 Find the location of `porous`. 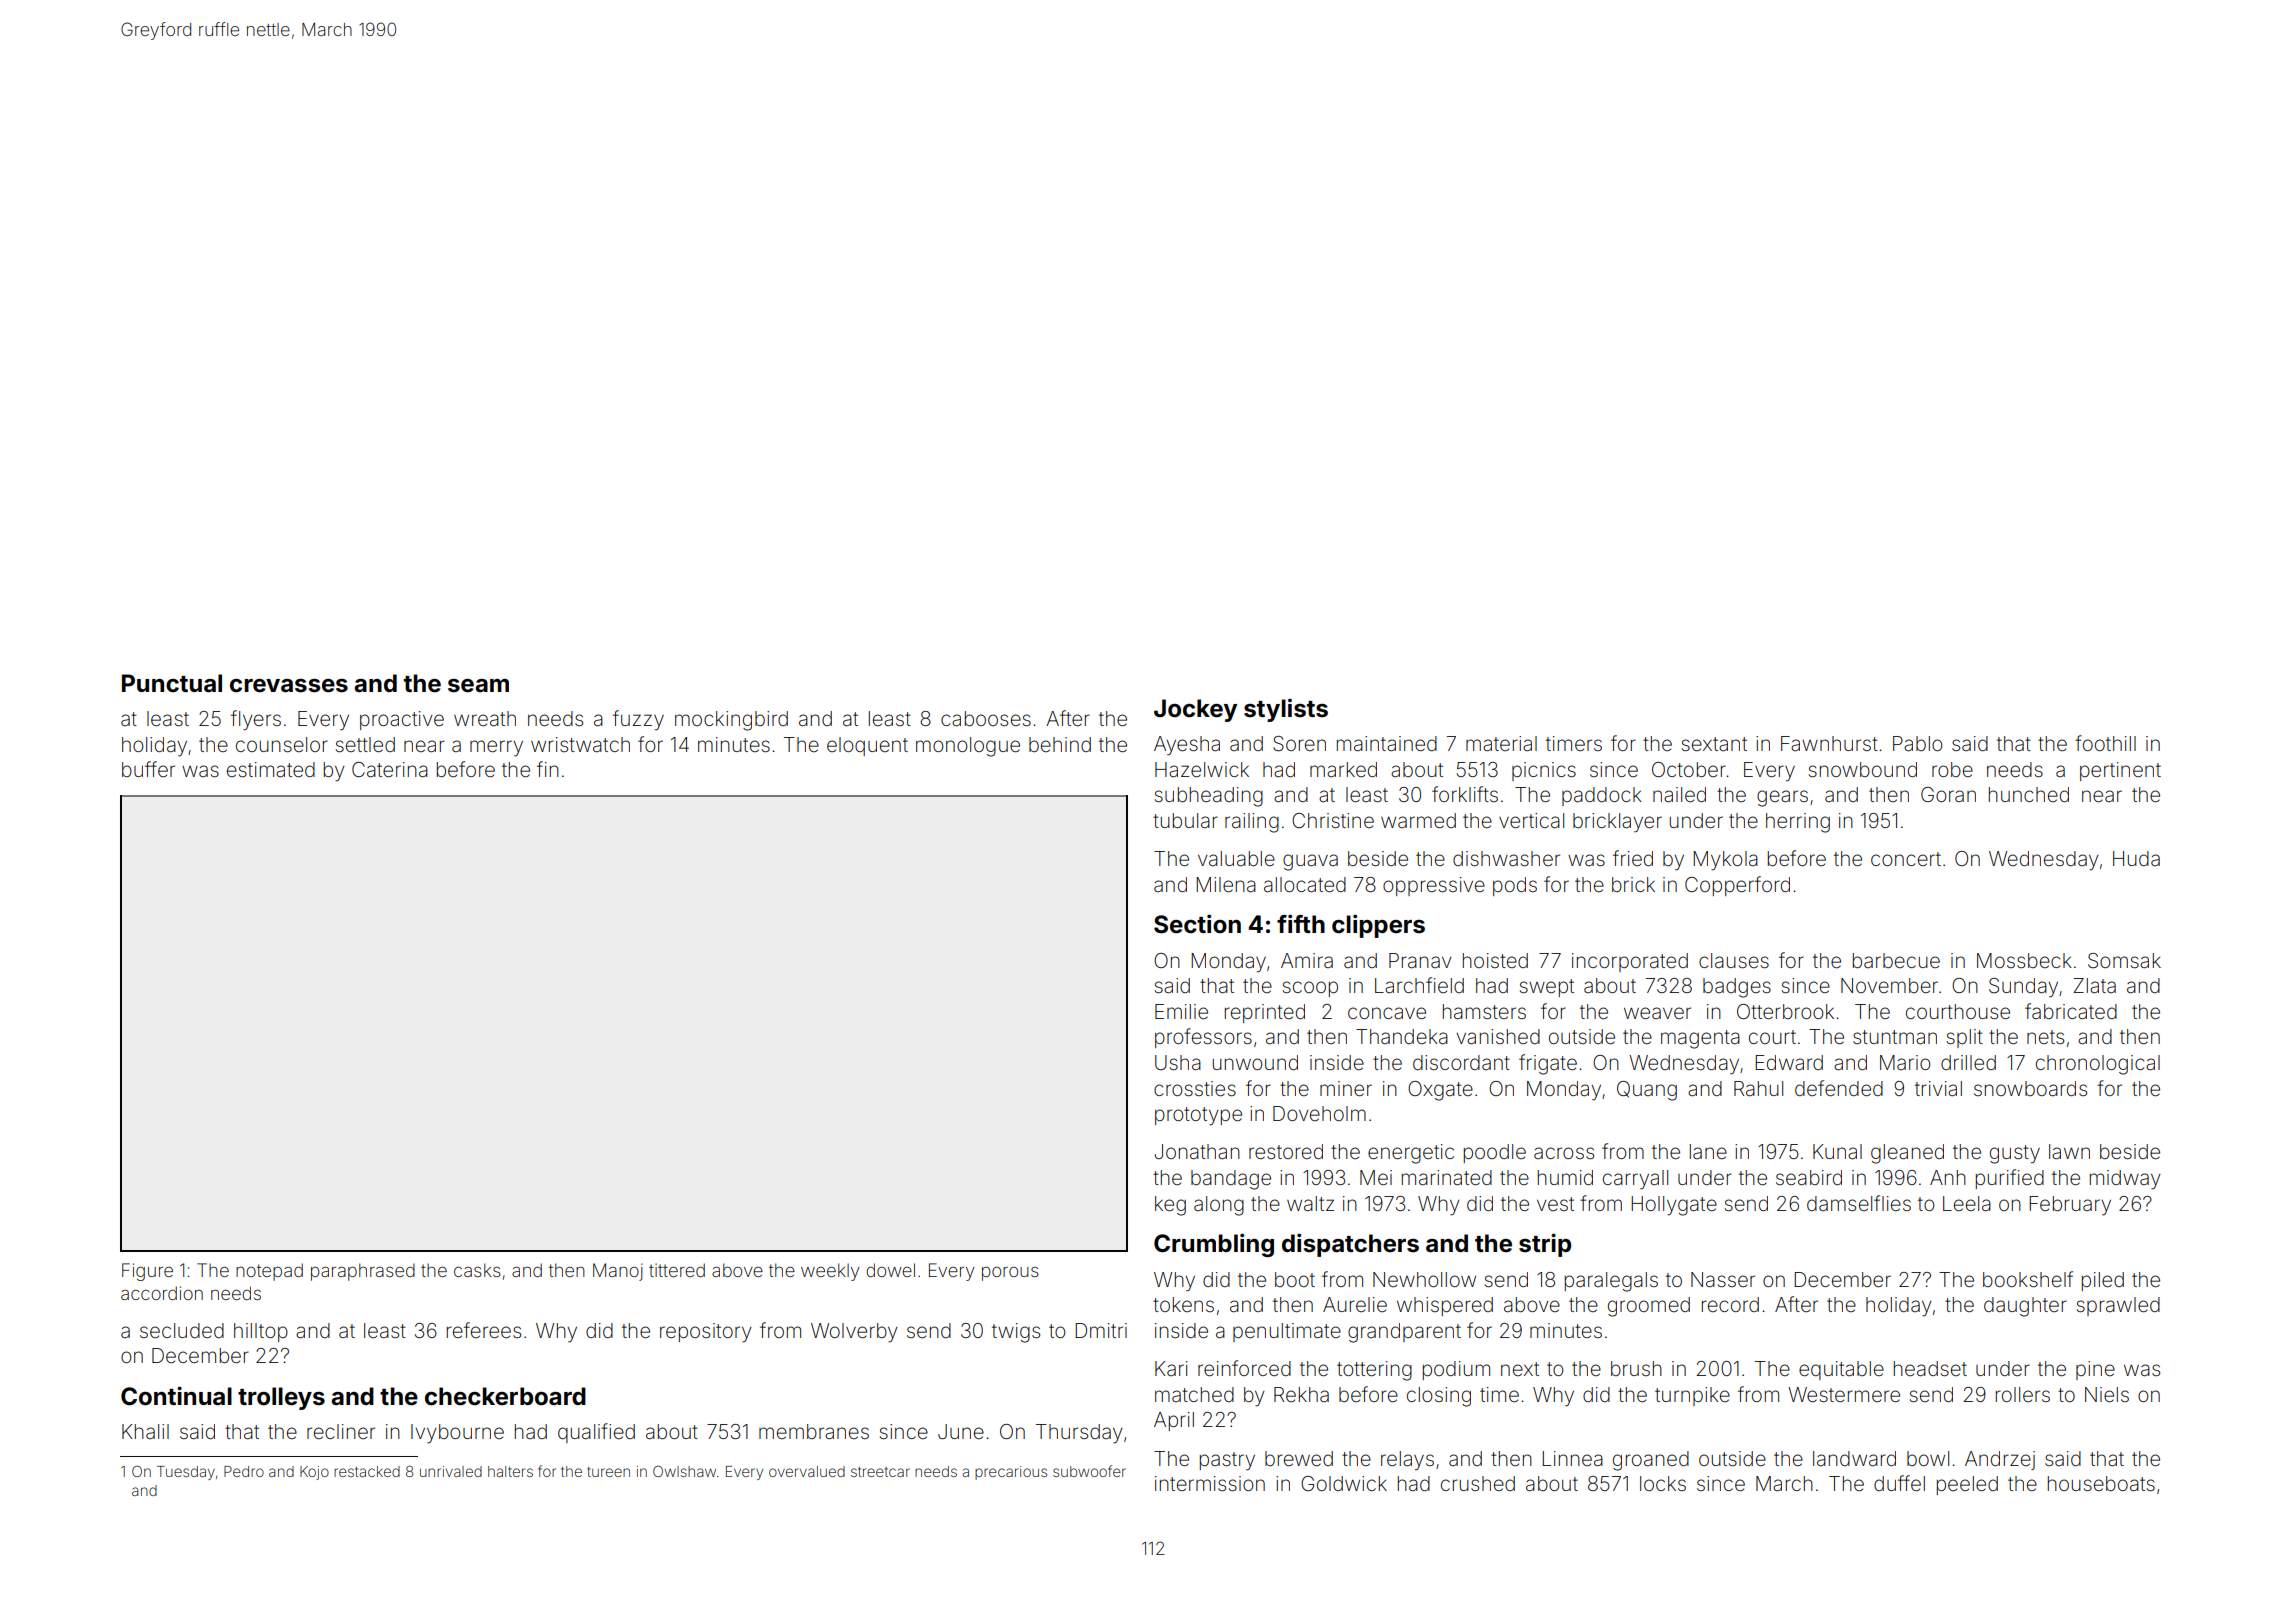

porous is located at coordinates (1010, 1274).
